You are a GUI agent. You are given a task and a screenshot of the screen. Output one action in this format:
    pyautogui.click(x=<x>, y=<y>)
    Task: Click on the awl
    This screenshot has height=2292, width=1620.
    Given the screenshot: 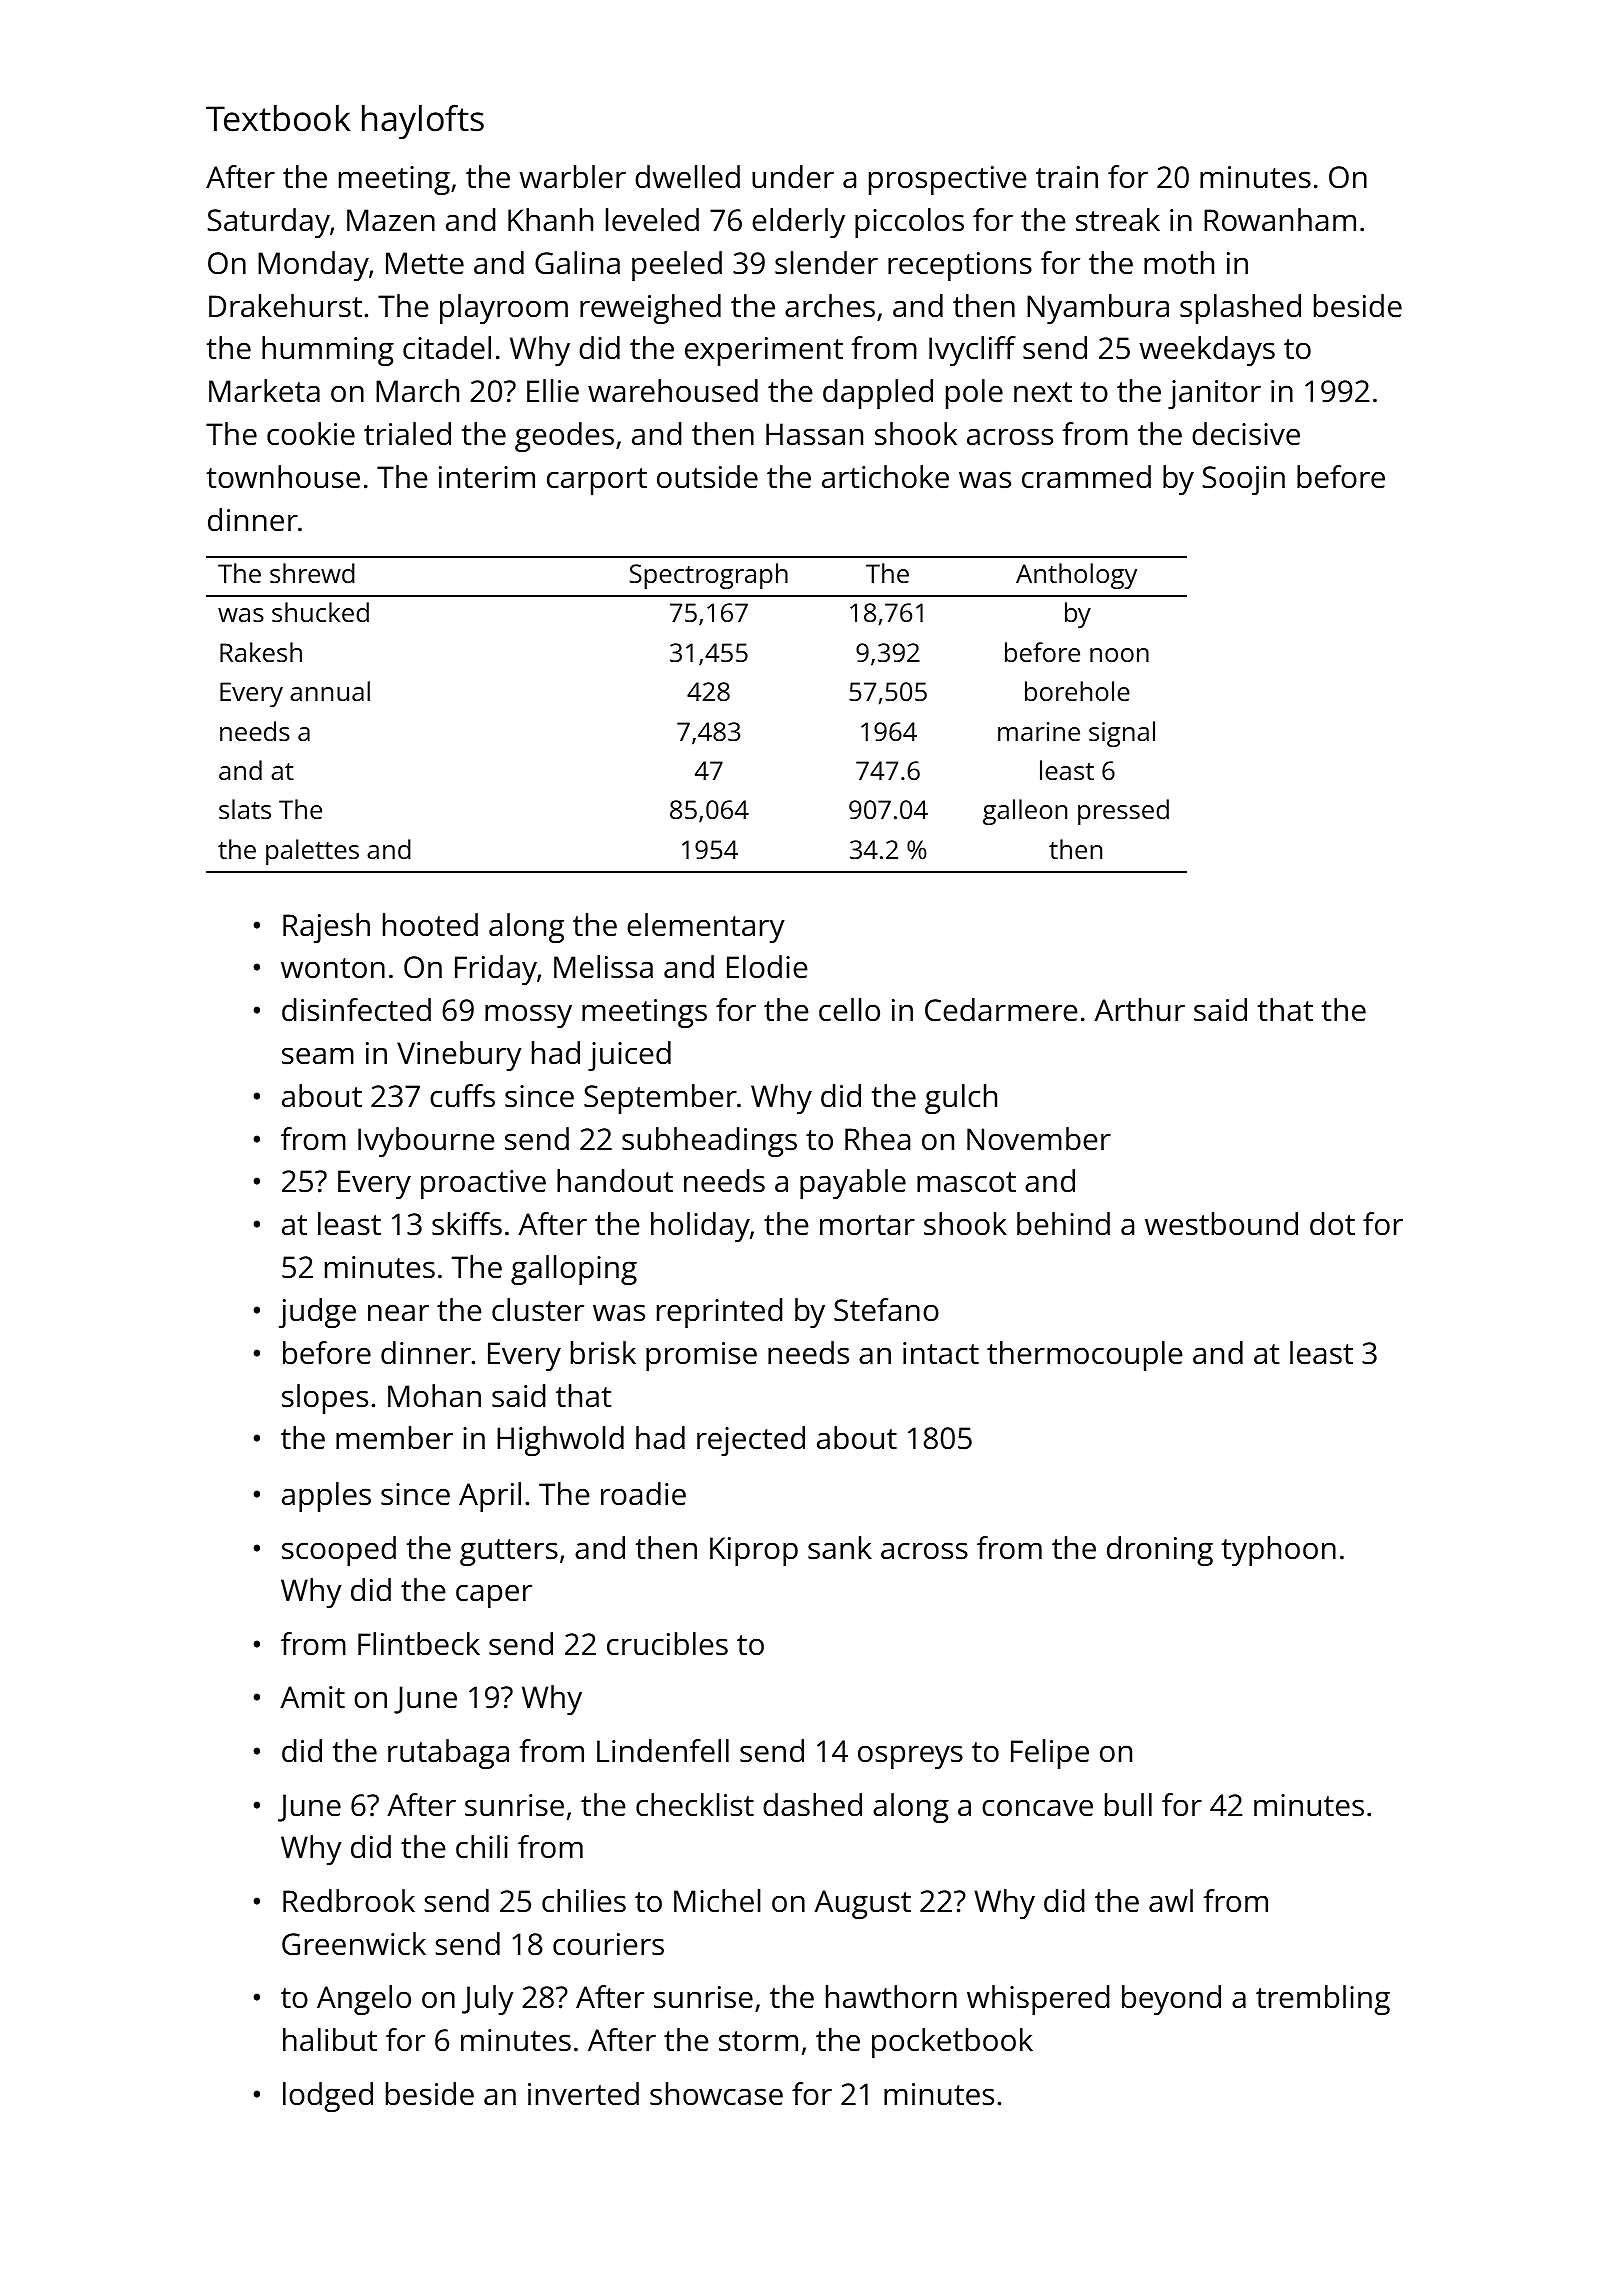 What is the action you would take?
    pyautogui.click(x=1171, y=1901)
